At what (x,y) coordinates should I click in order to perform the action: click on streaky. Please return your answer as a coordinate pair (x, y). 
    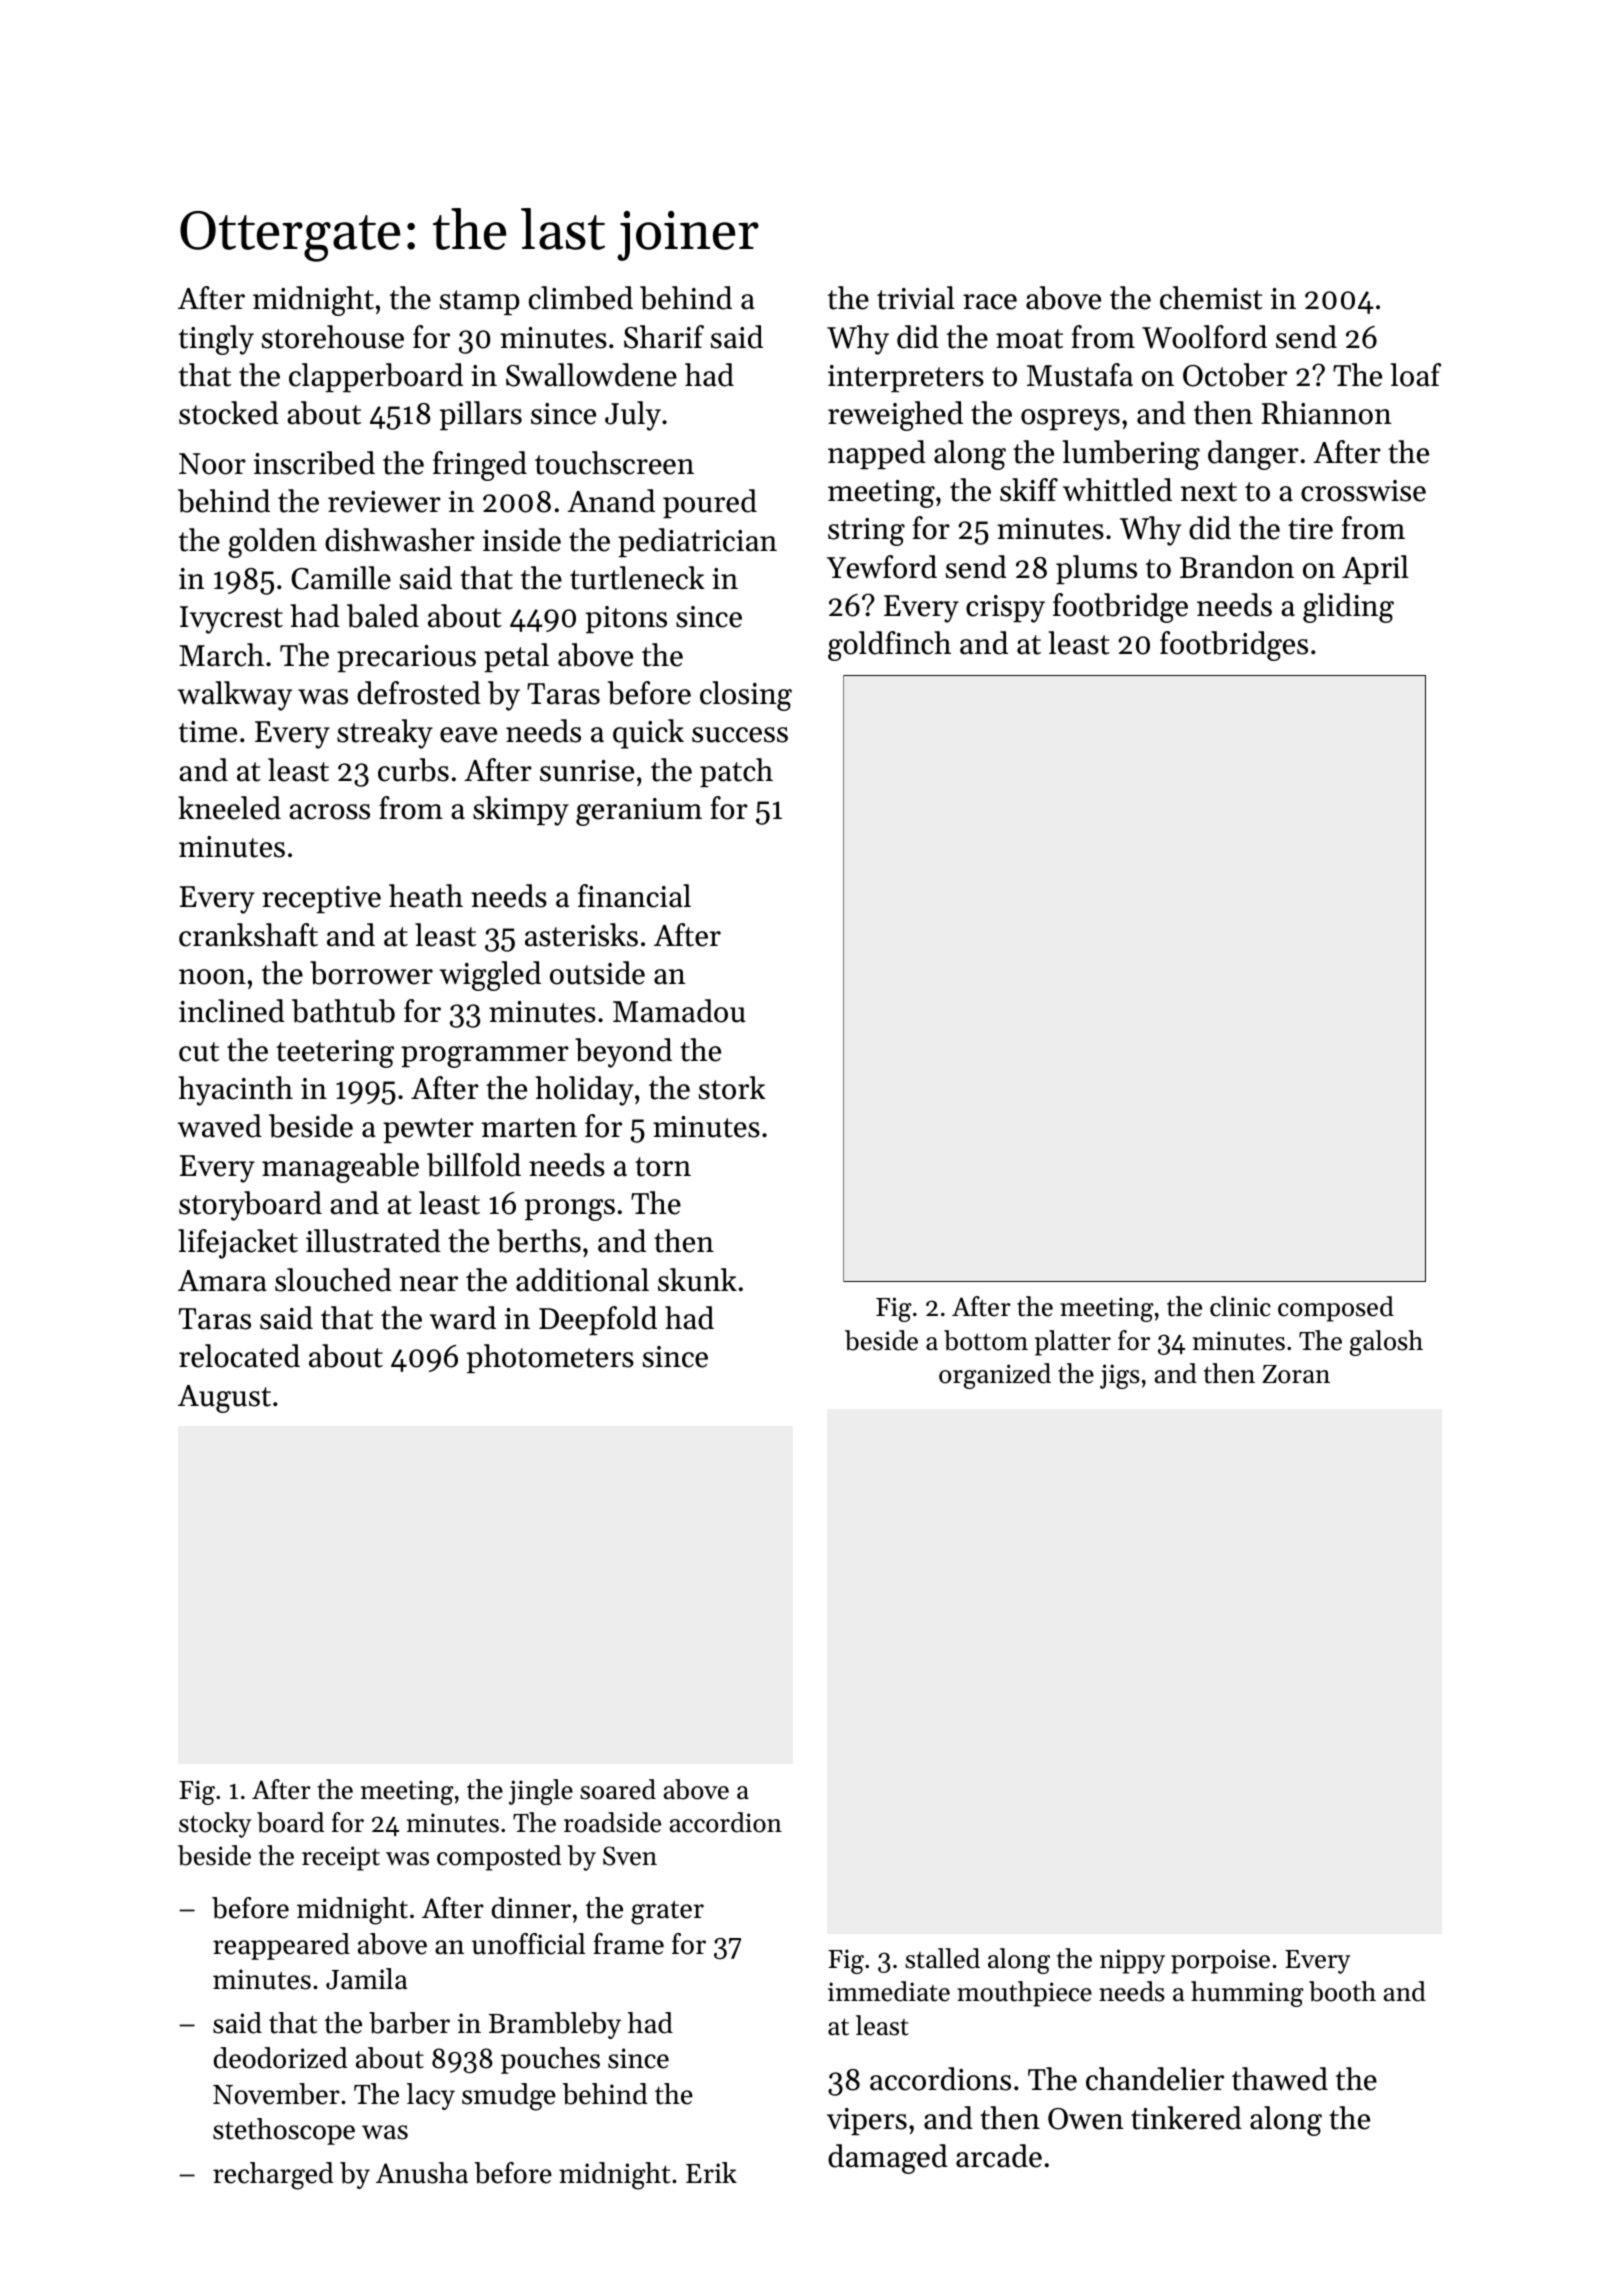
    Looking at the image, I should click on (385, 734).
